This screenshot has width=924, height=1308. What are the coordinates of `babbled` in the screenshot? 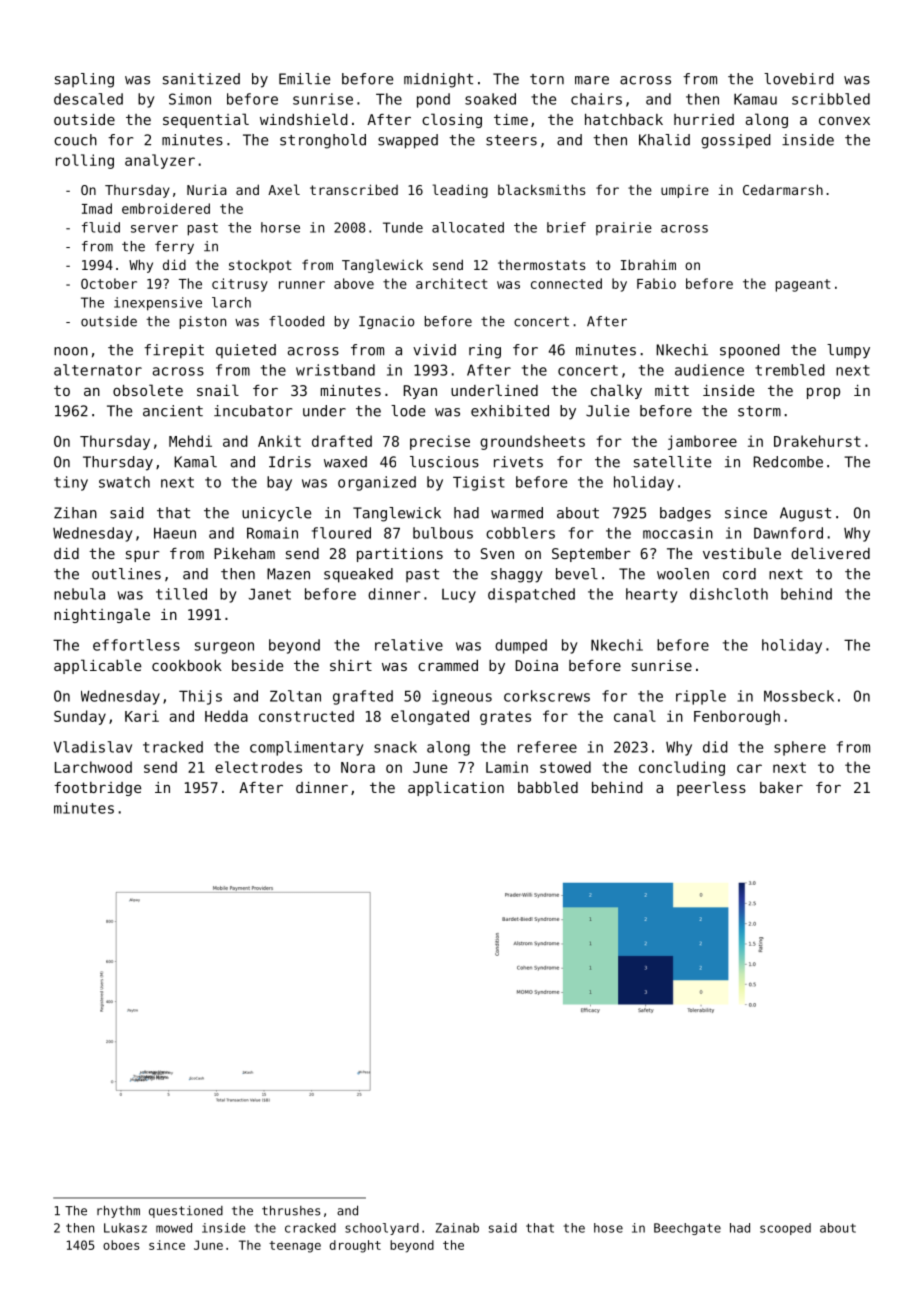 It's located at (548, 787).
